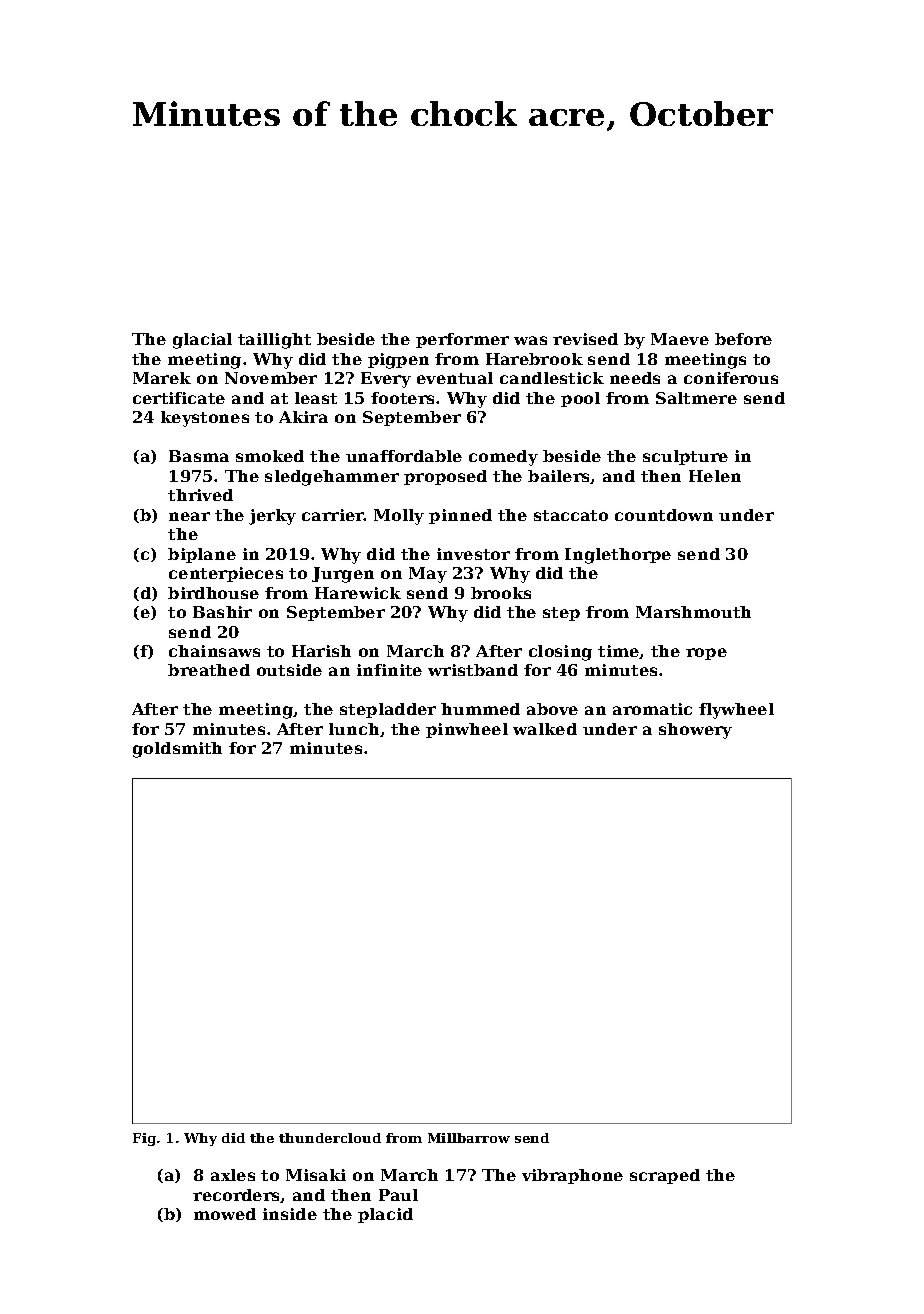 The height and width of the image is (1314, 924). I want to click on Misaki, so click(316, 1175).
